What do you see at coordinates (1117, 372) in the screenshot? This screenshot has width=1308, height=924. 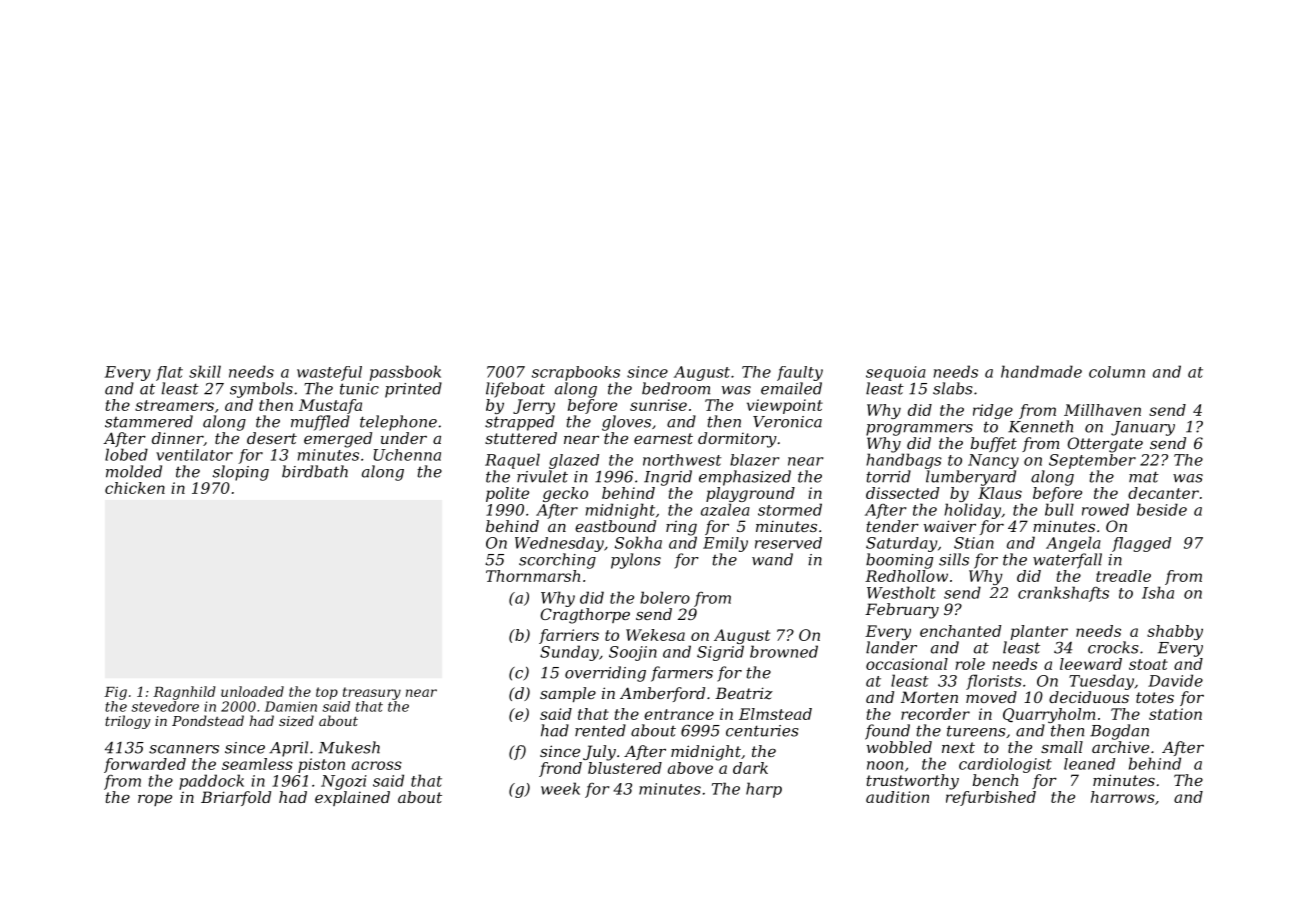 I see `column` at bounding box center [1117, 372].
